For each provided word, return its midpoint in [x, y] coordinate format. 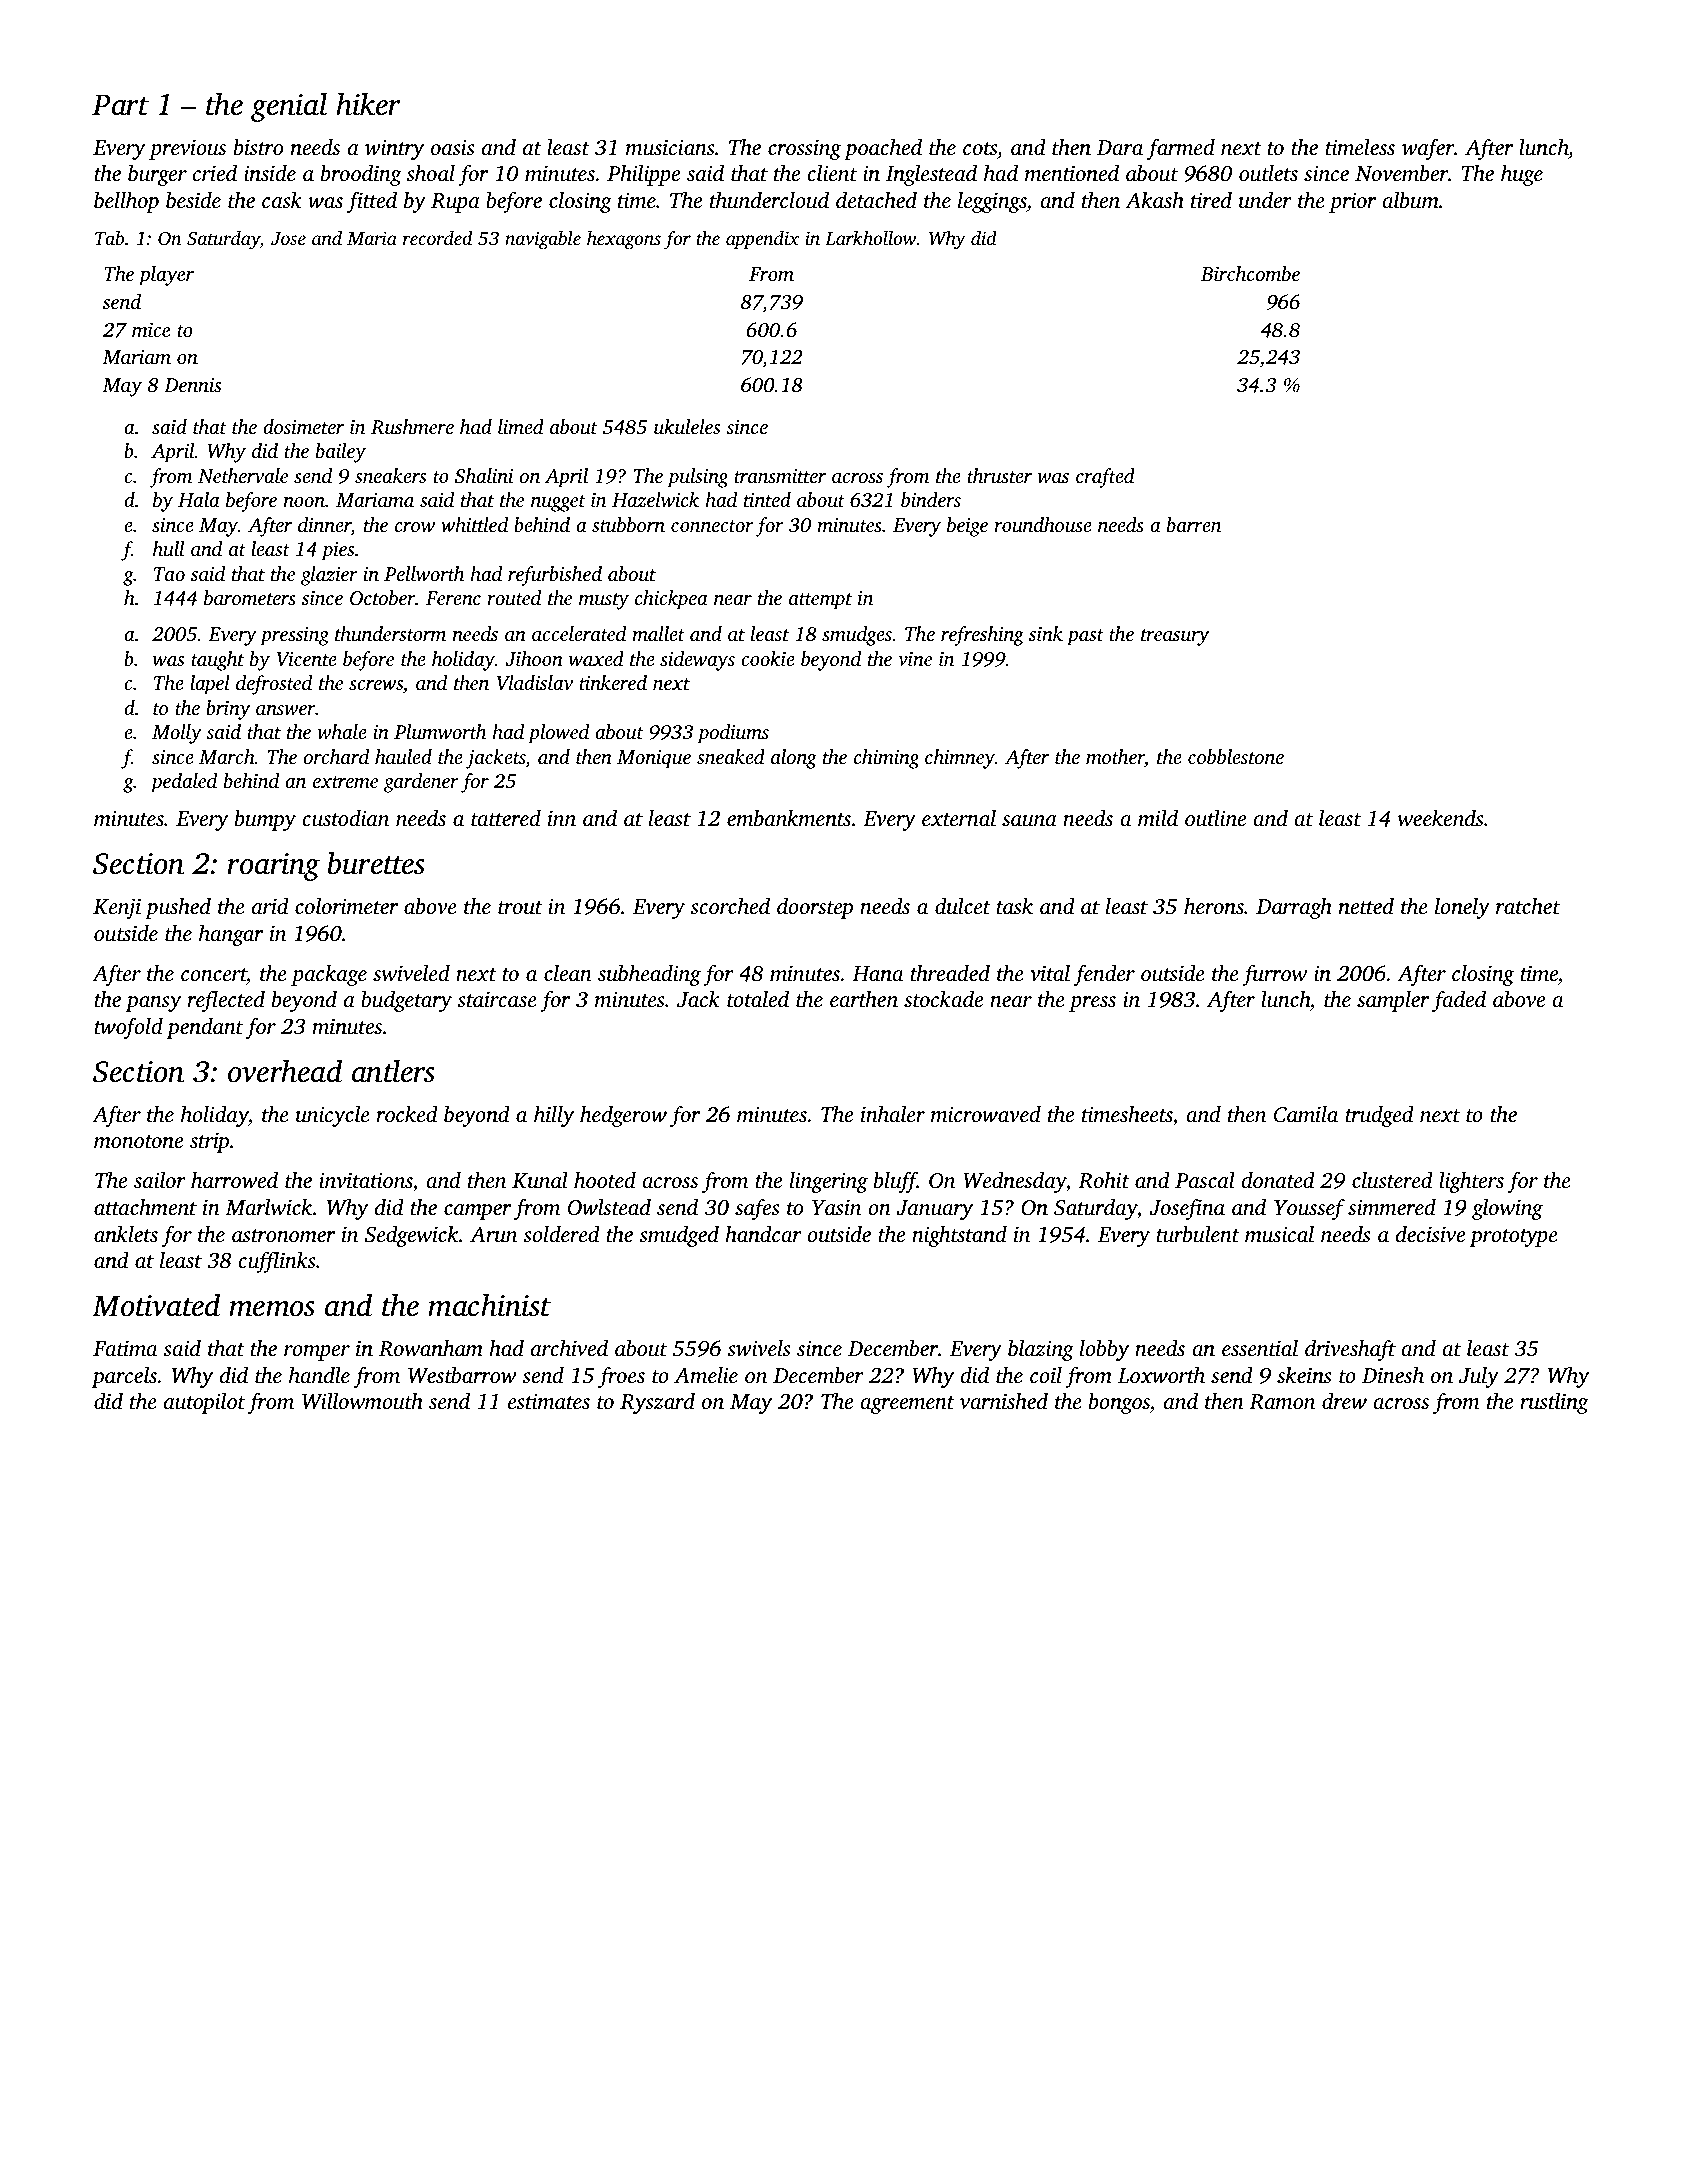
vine [915, 659]
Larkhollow [871, 237]
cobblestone [1236, 756]
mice [151, 330]
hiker [368, 104]
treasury [1175, 637]
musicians [670, 147]
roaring [273, 867]
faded [1459, 1001]
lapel [210, 685]
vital [1050, 973]
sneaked [731, 756]
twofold [128, 1028]
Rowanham [431, 1348]
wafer [1428, 149]
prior [1352, 203]
